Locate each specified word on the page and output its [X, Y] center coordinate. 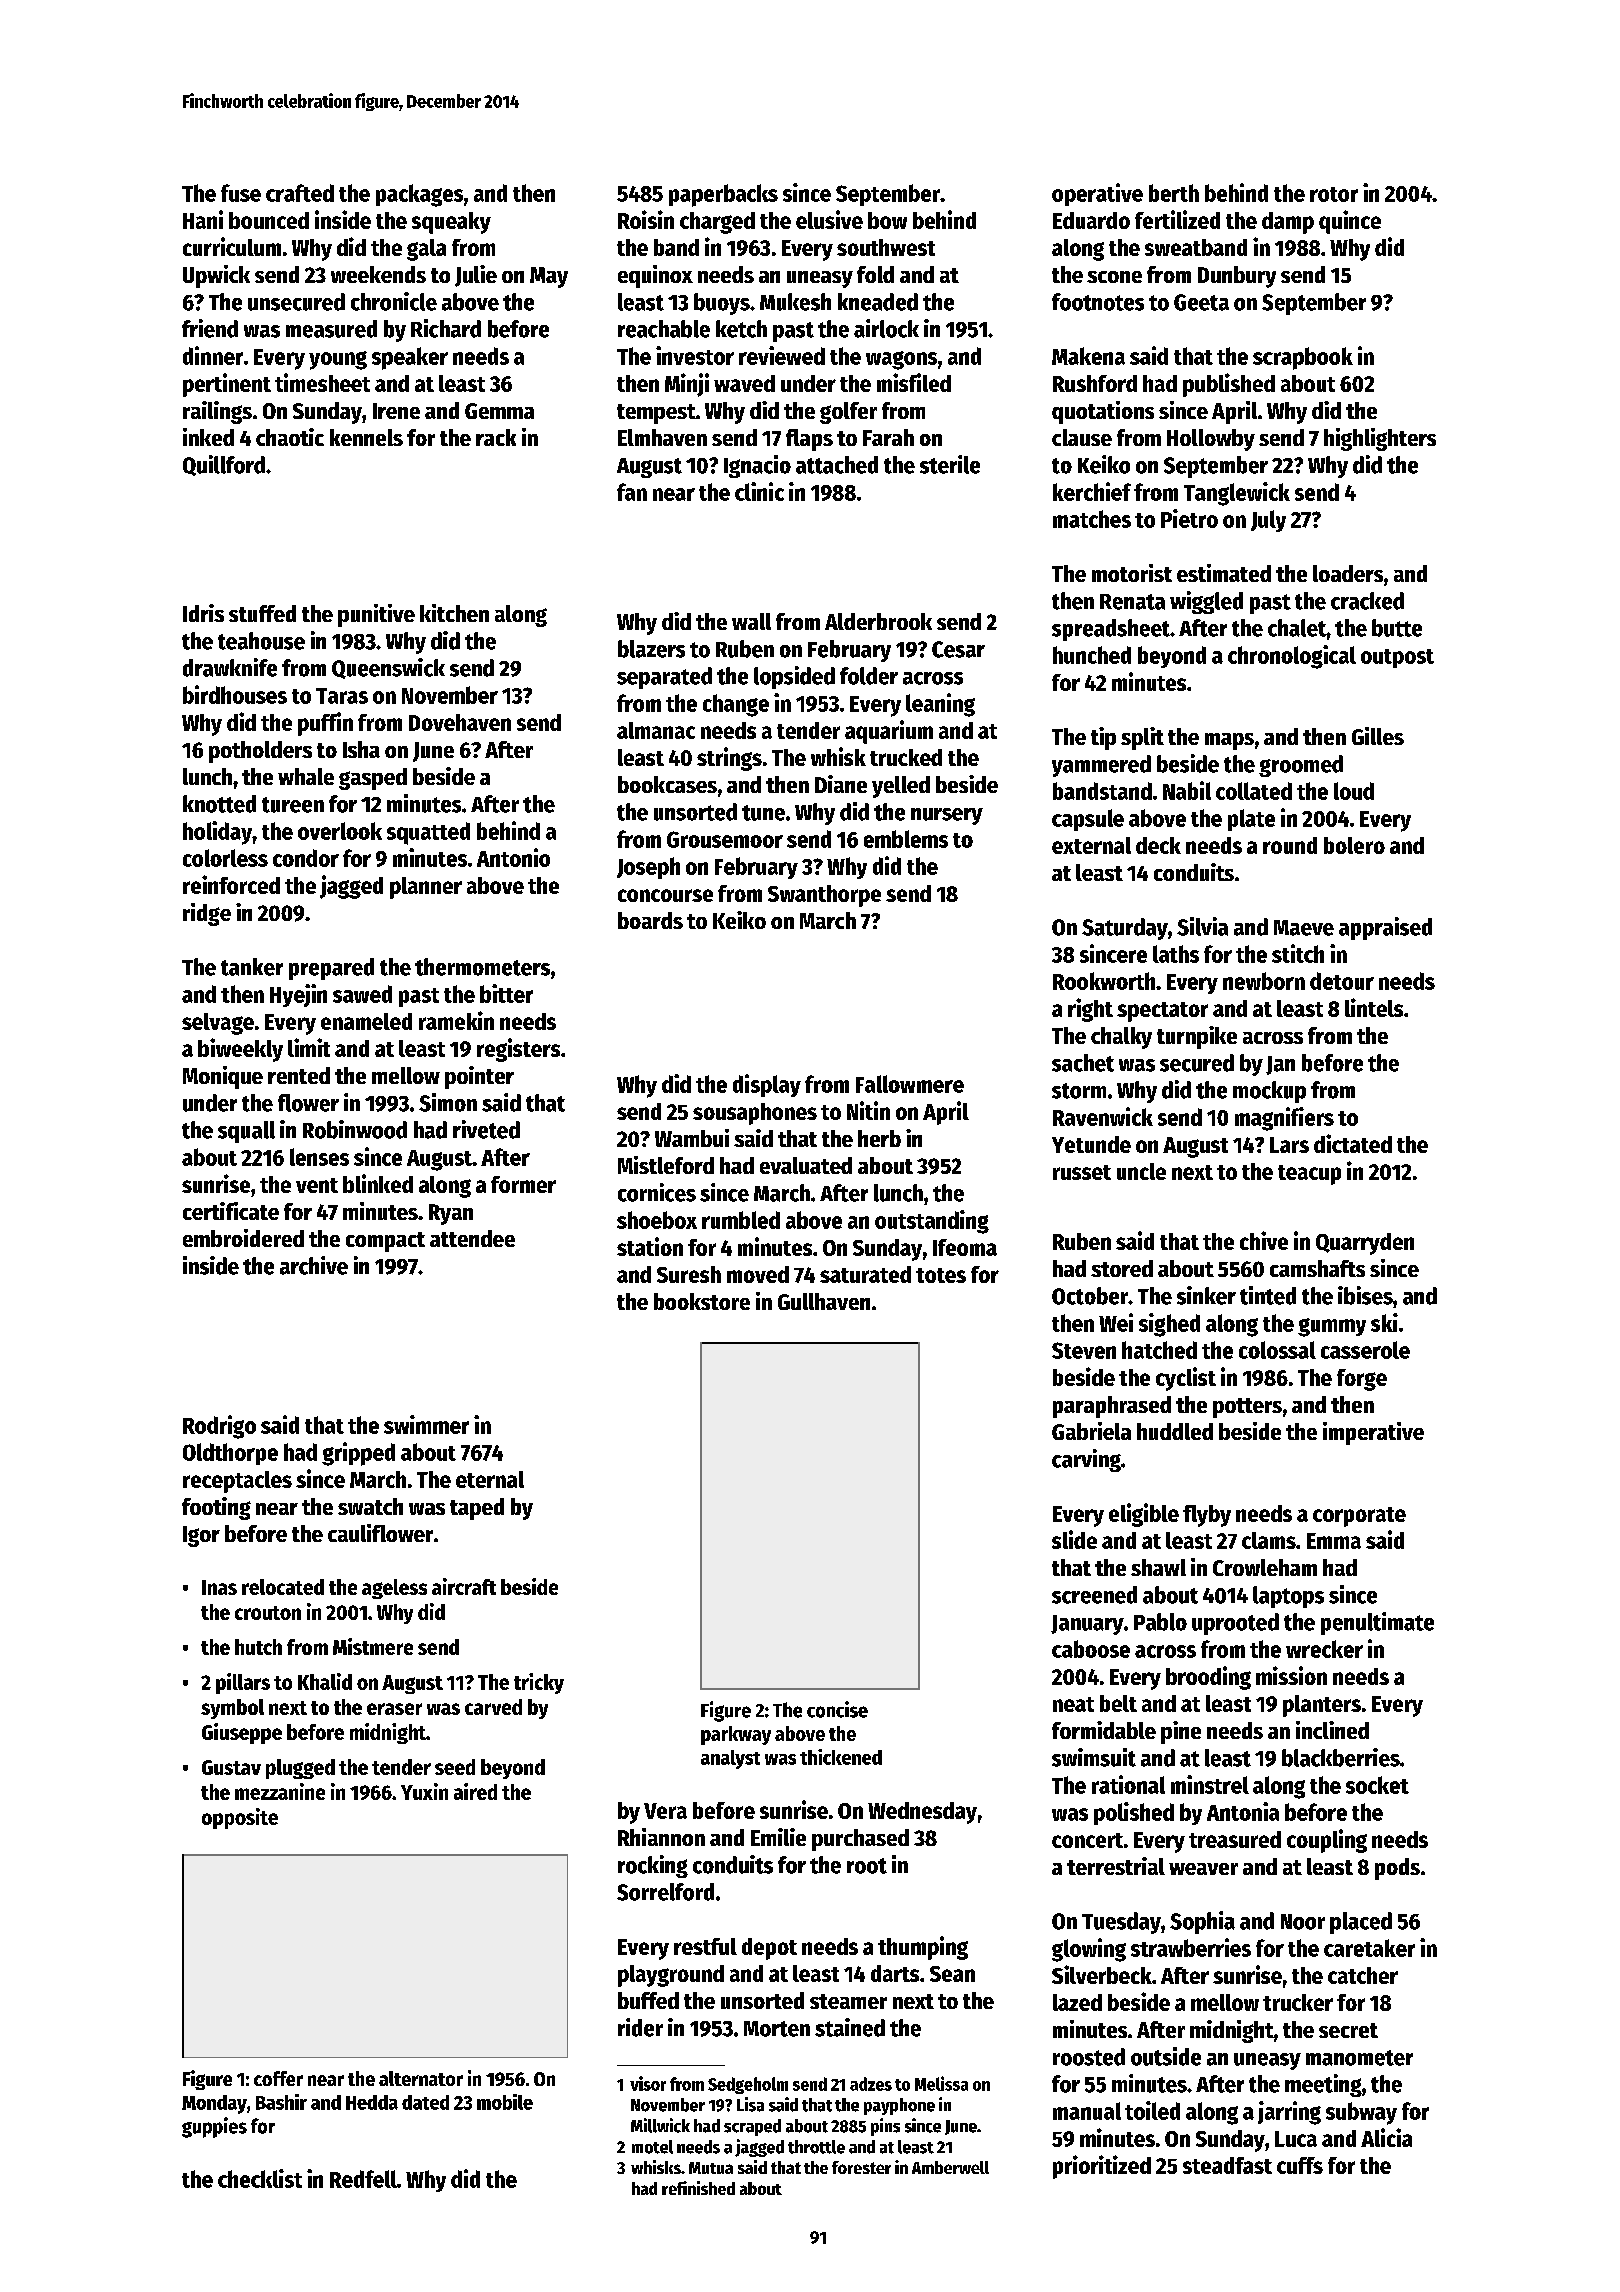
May [549, 277]
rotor [1334, 194]
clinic [759, 491]
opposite [240, 1818]
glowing [1089, 1950]
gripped [358, 1454]
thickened [841, 1757]
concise [837, 1709]
